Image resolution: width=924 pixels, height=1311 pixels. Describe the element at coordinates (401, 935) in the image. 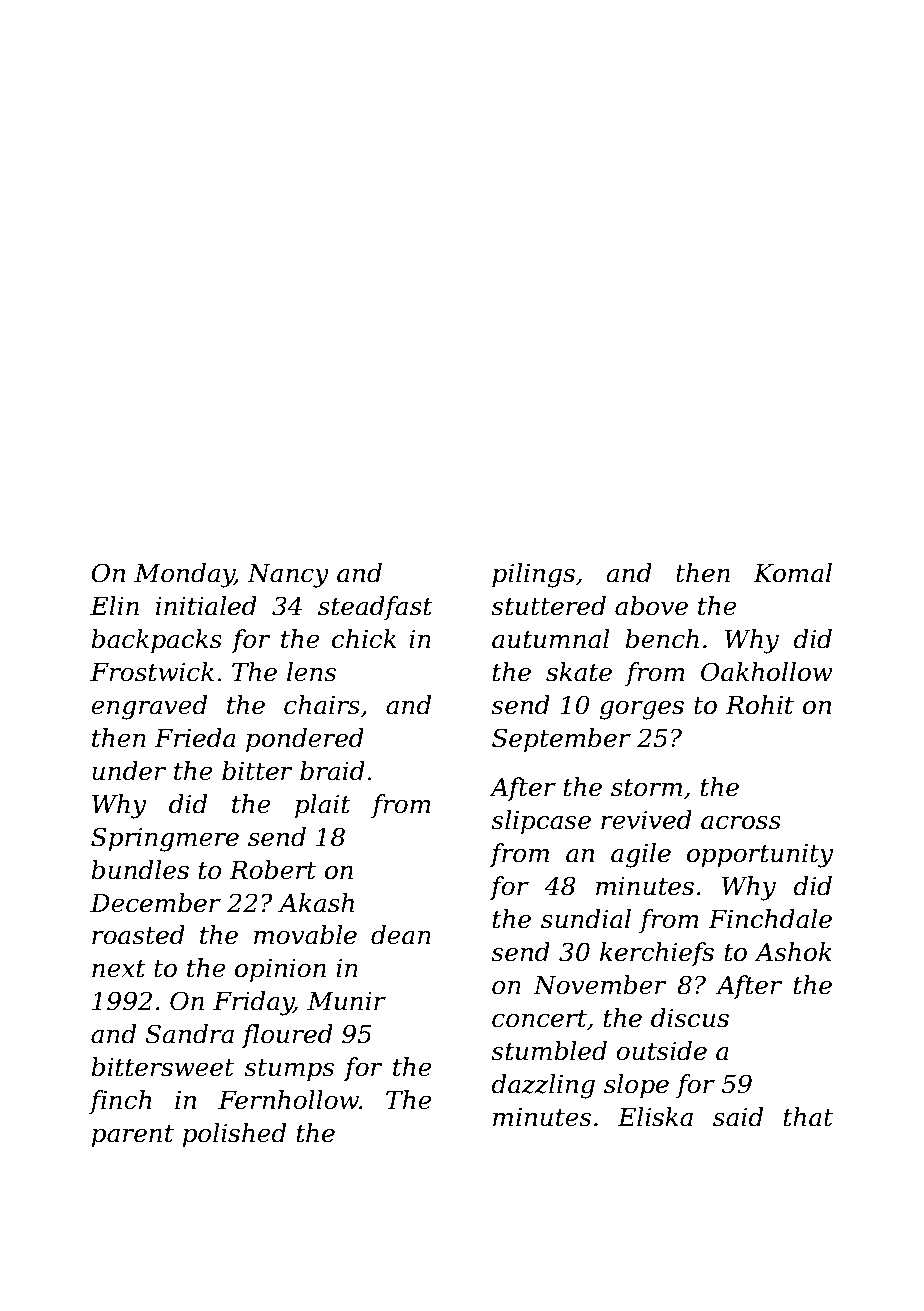

I see `dean` at that location.
